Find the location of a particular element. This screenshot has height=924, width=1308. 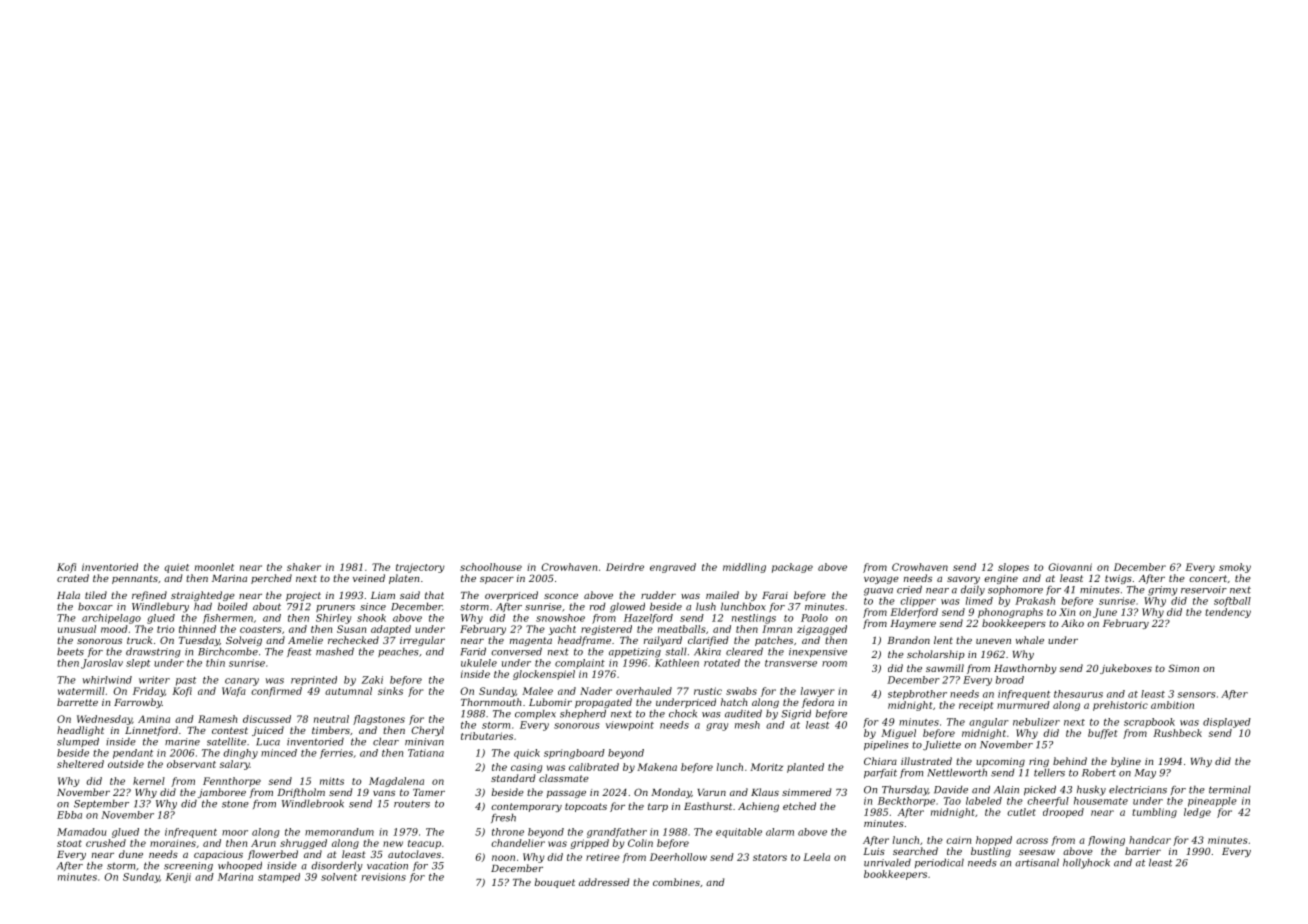

Klaus is located at coordinates (765, 792).
